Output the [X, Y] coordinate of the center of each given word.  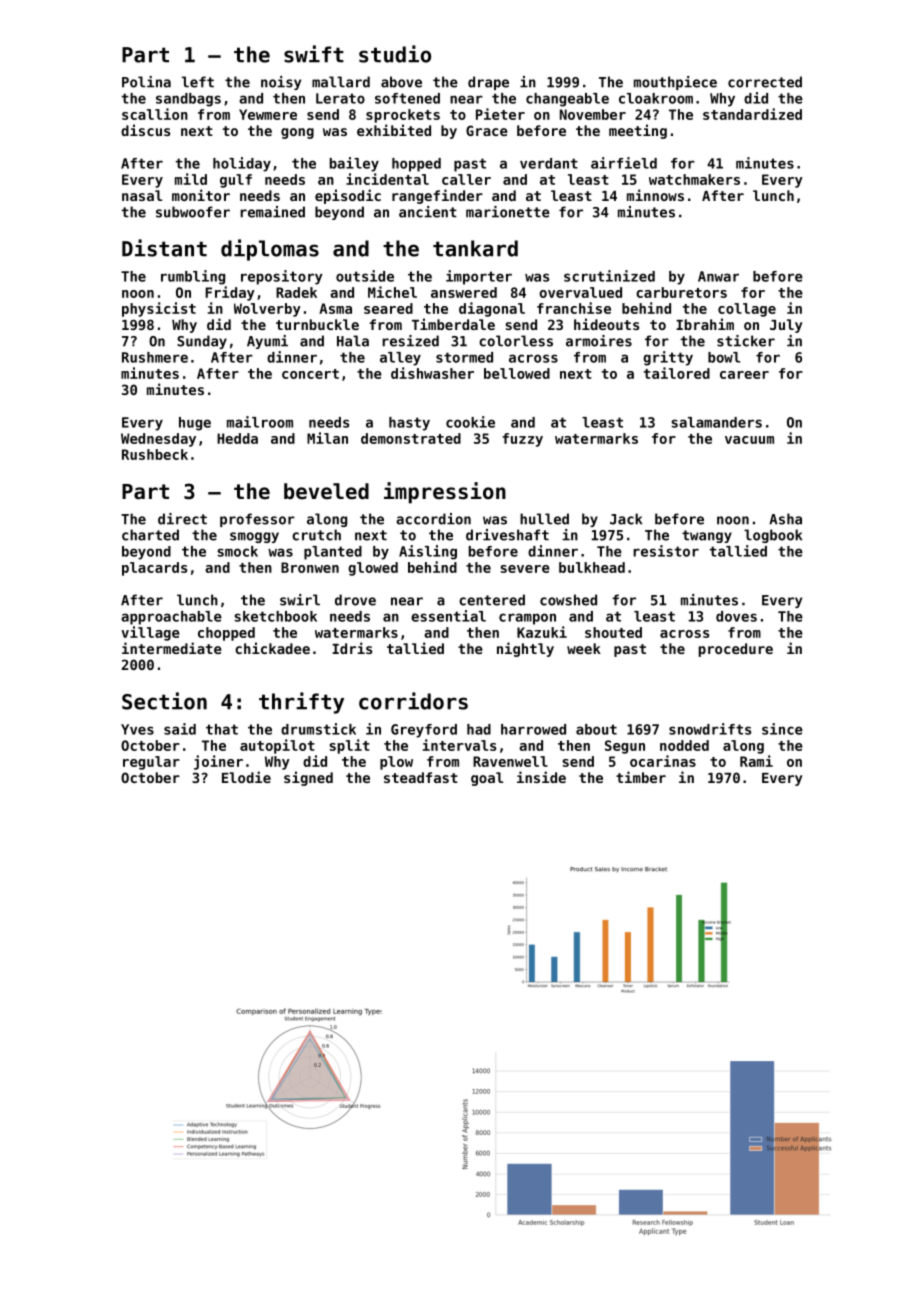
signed [308, 778]
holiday [242, 164]
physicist [159, 309]
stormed [464, 357]
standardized [752, 114]
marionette [508, 212]
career [744, 375]
